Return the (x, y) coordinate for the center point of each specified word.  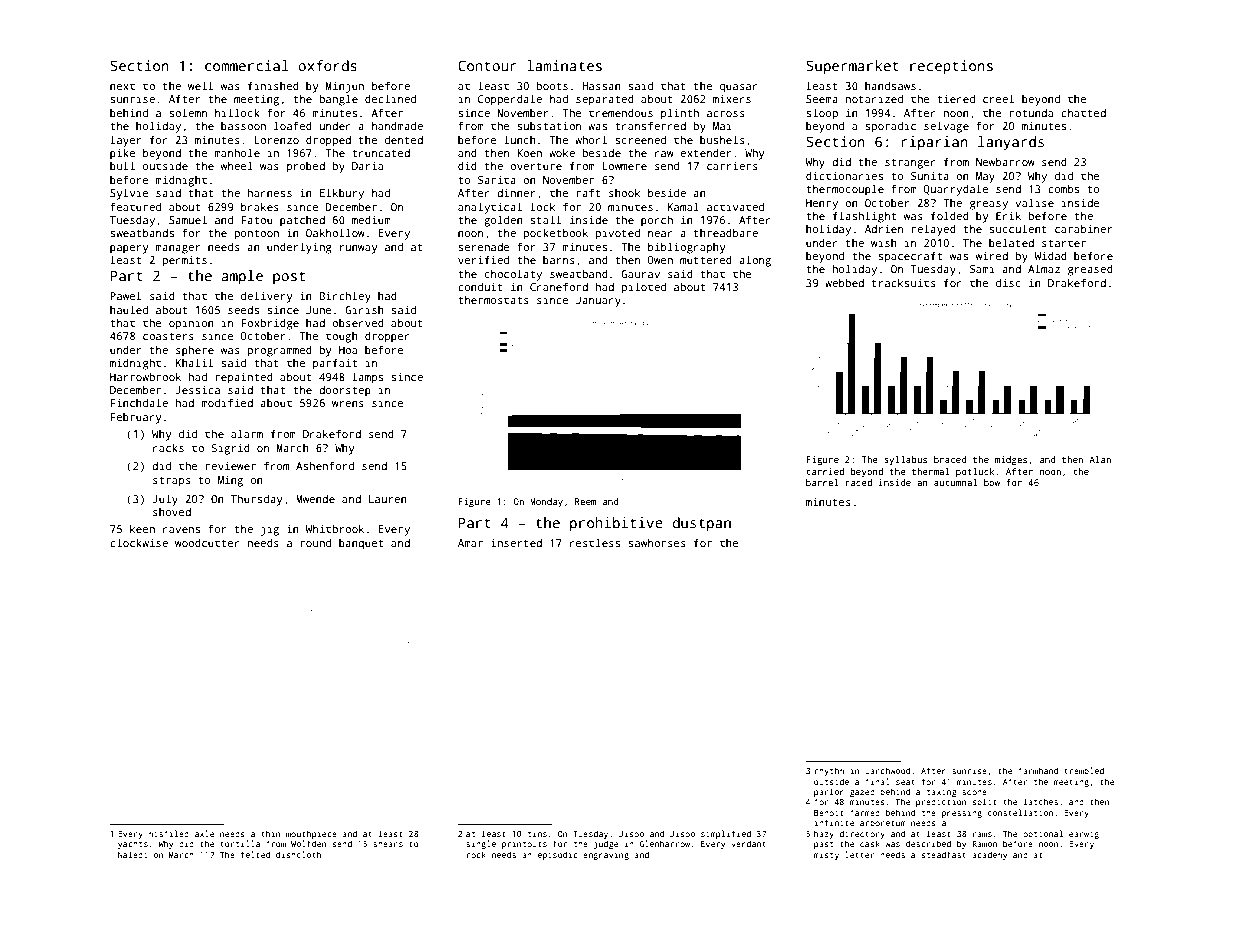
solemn (188, 112)
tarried (825, 471)
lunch (520, 139)
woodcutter (207, 543)
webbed (844, 282)
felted (255, 854)
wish (884, 243)
